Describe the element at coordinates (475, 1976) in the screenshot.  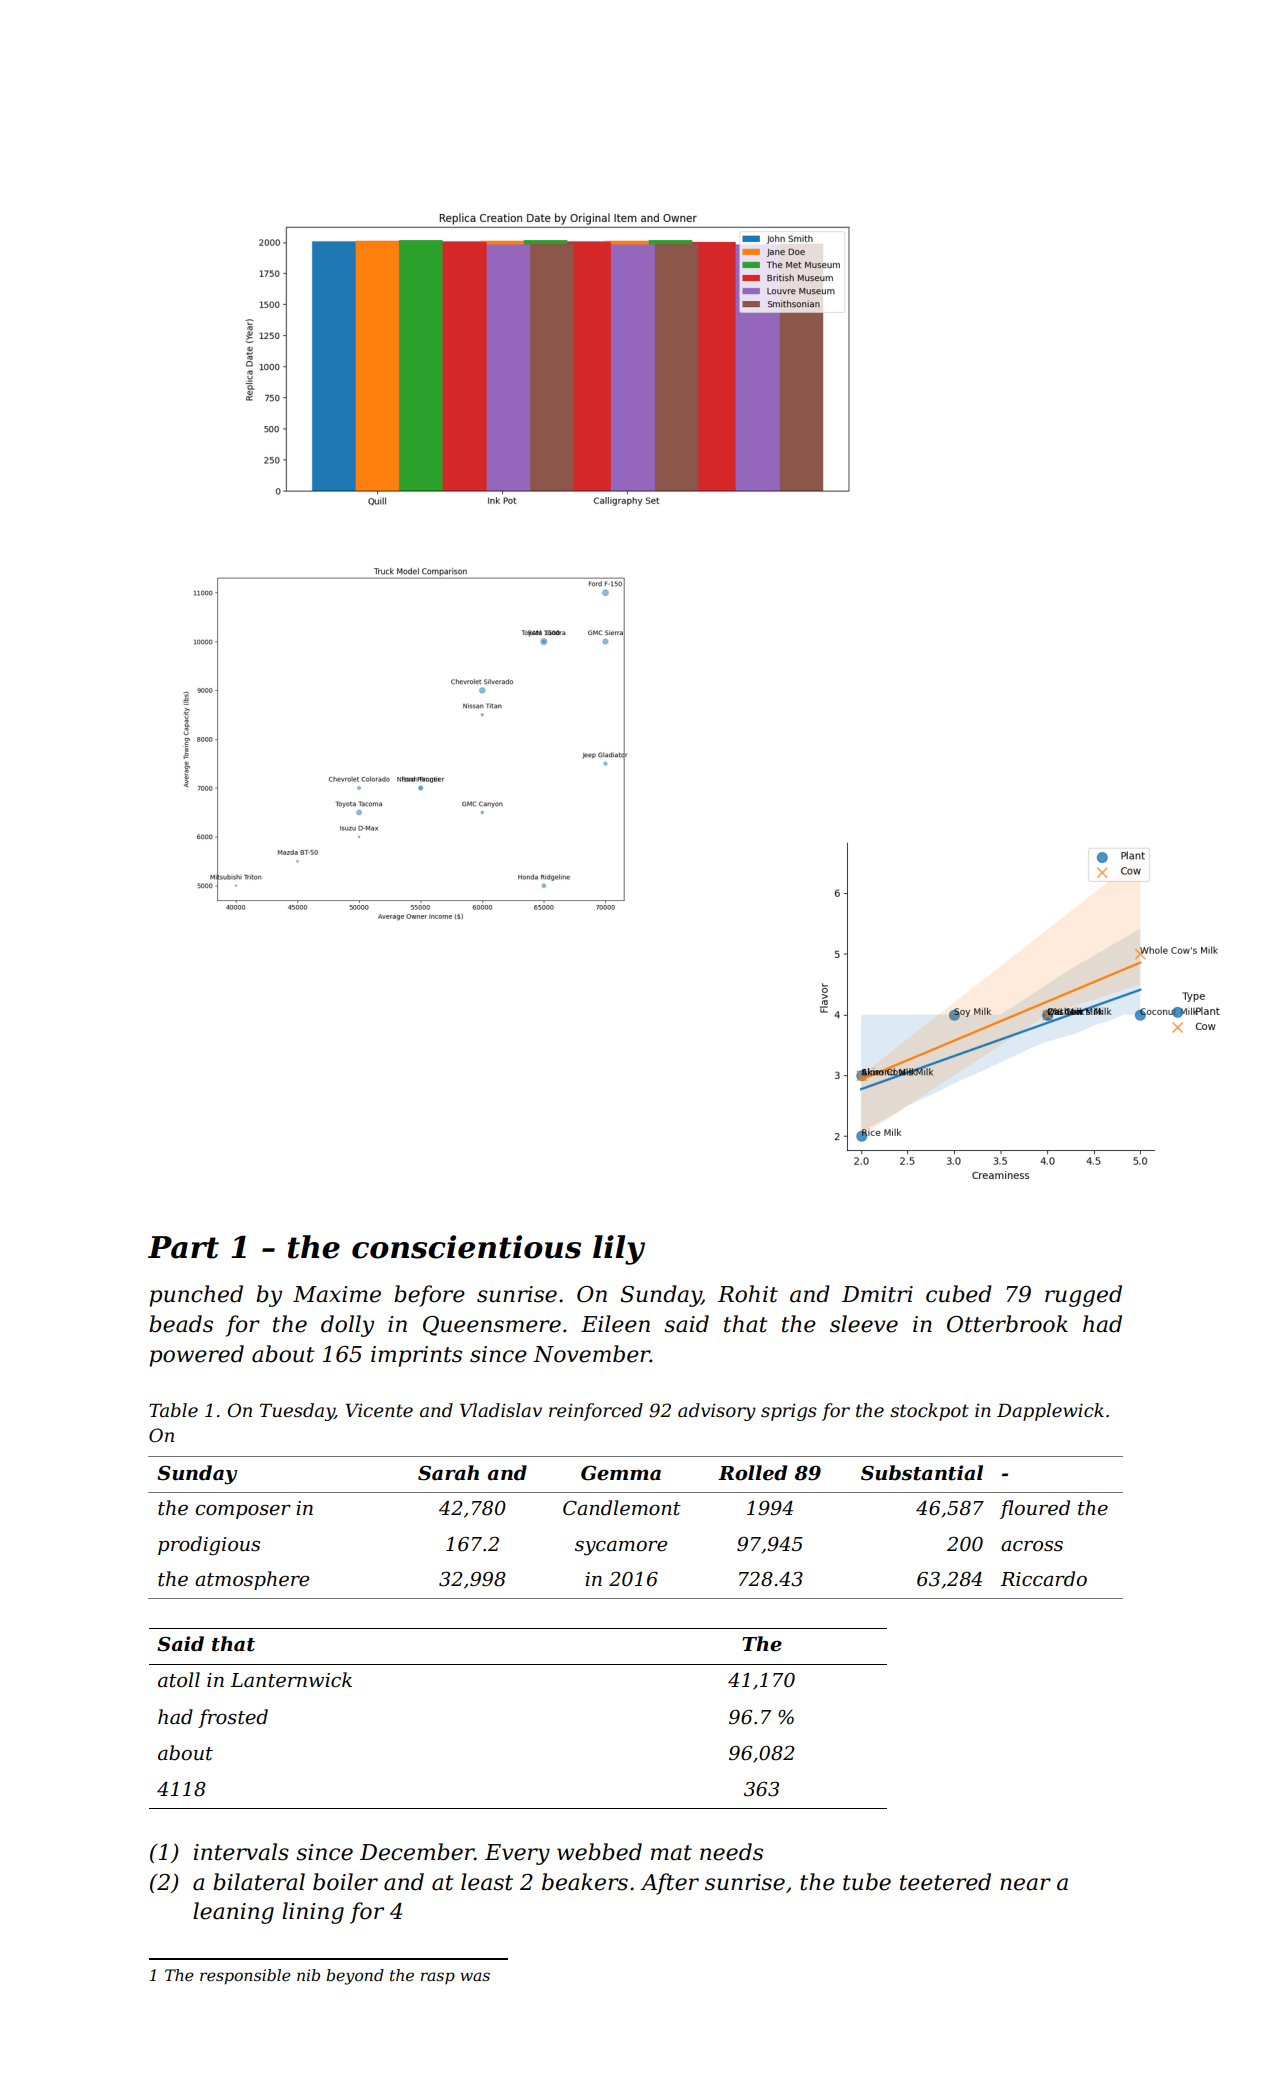
I see `was` at that location.
